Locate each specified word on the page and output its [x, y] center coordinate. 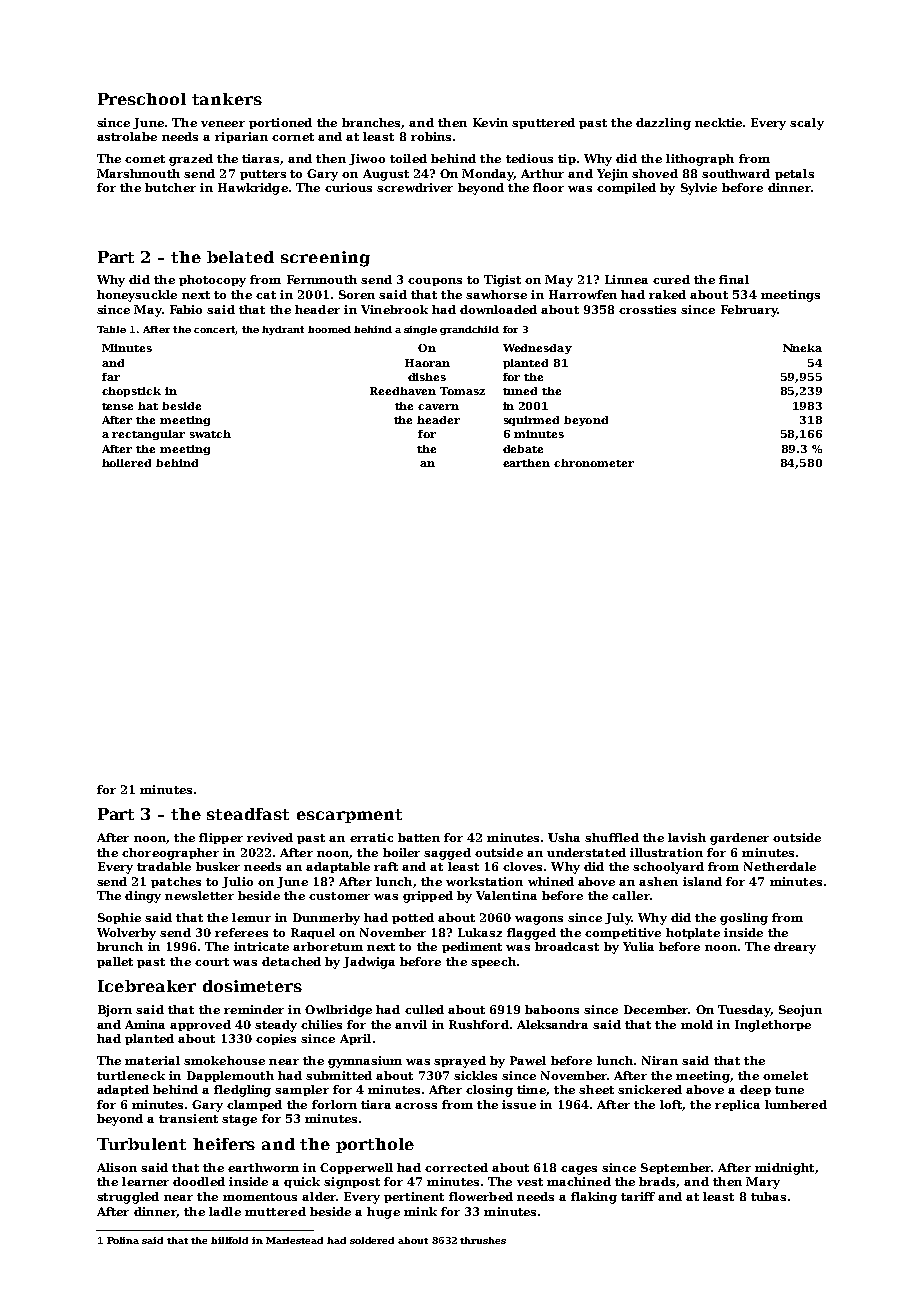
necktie [718, 122]
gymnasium [365, 1062]
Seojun [800, 1011]
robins [431, 136]
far [111, 377]
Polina [123, 1240]
